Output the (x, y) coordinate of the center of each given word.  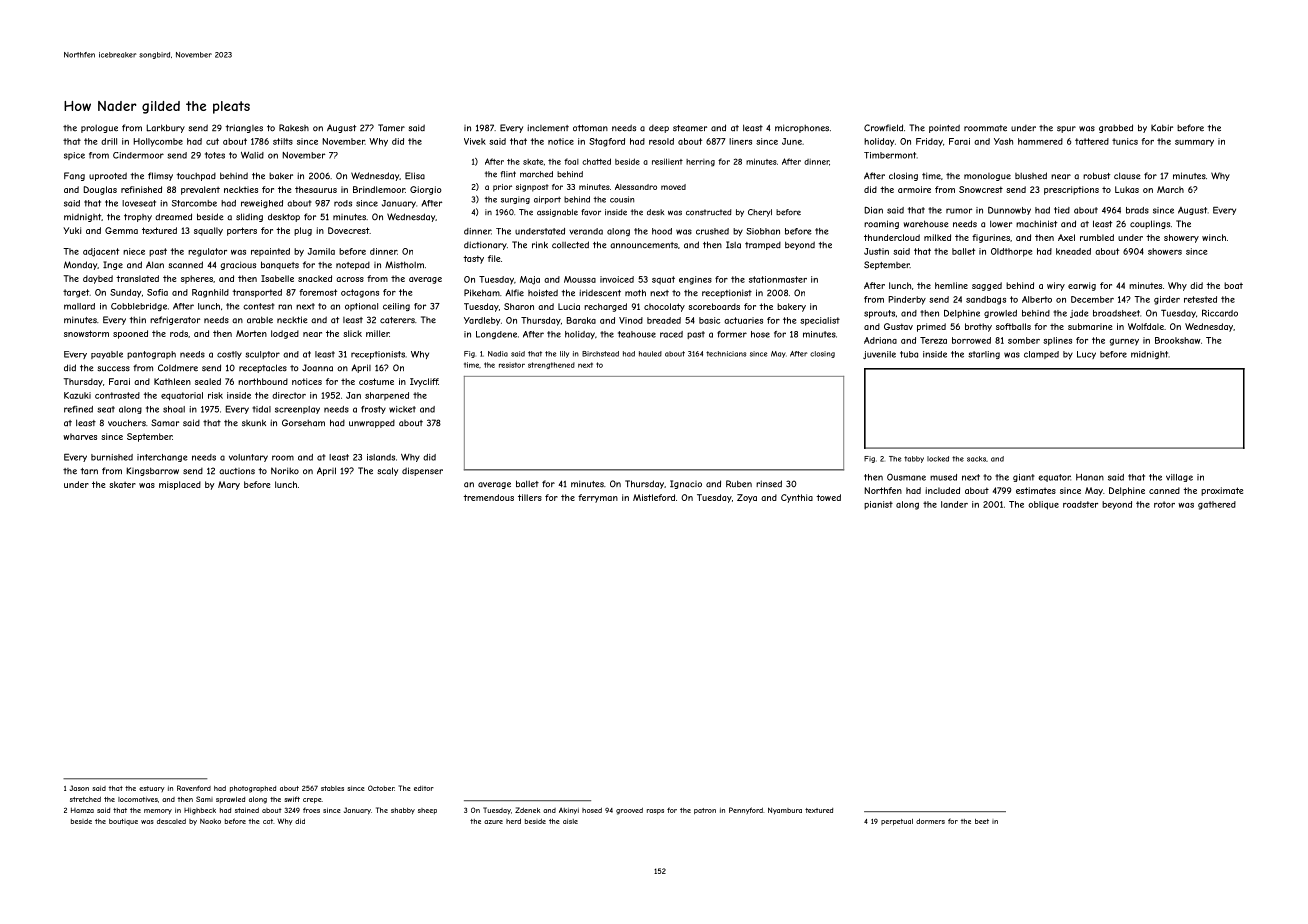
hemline (951, 285)
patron (705, 811)
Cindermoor (138, 155)
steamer (690, 128)
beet (982, 821)
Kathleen (172, 381)
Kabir (1162, 128)
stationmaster (778, 279)
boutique (123, 822)
